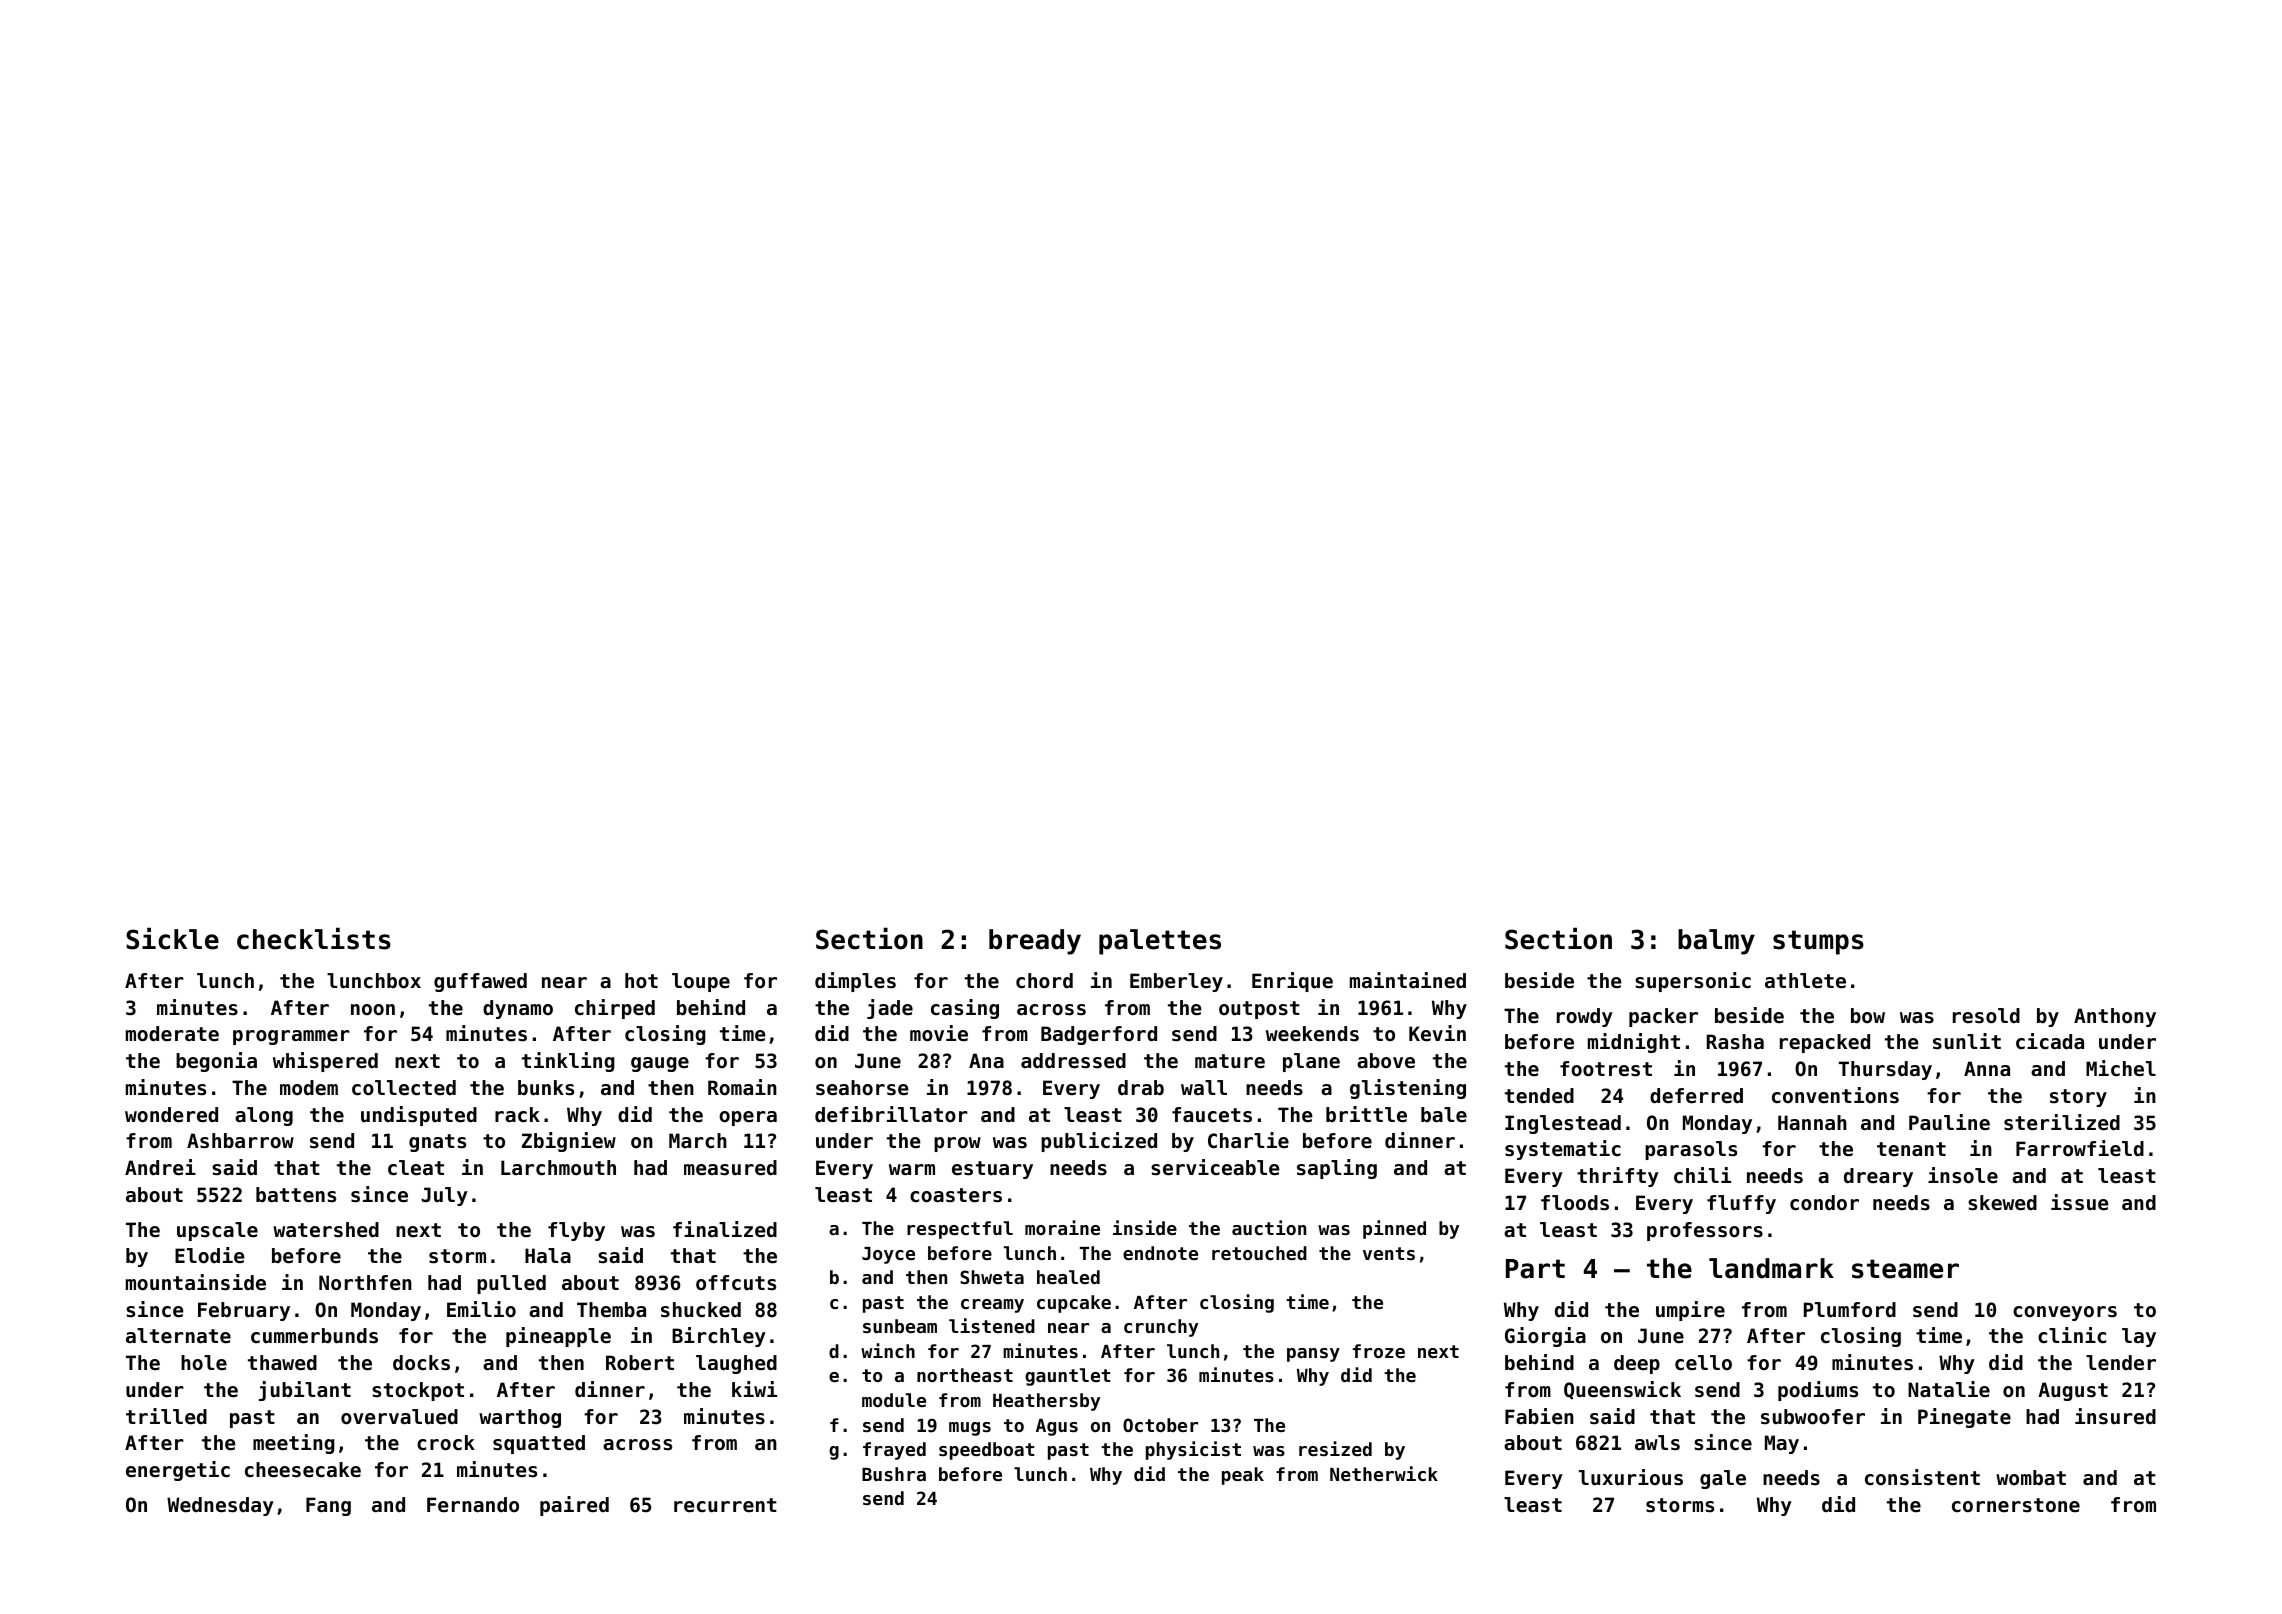 This page has height=1614, width=2282. I want to click on paired, so click(574, 1506).
